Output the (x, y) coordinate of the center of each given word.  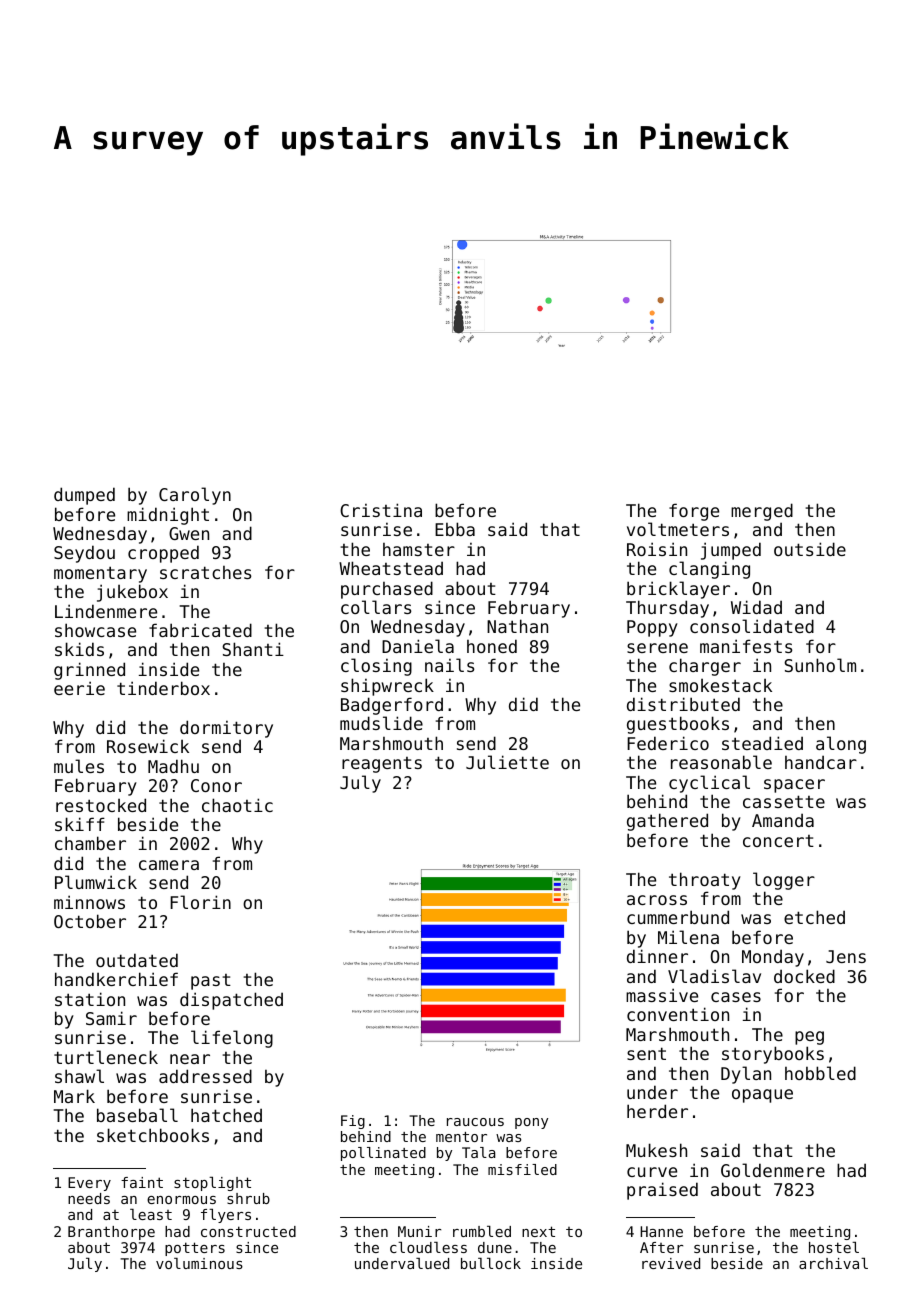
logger (784, 881)
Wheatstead (391, 568)
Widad (756, 607)
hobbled (820, 1073)
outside (810, 549)
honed (492, 646)
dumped (84, 496)
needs (89, 1198)
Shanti (253, 649)
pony (531, 1123)
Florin (200, 902)
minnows (89, 902)
